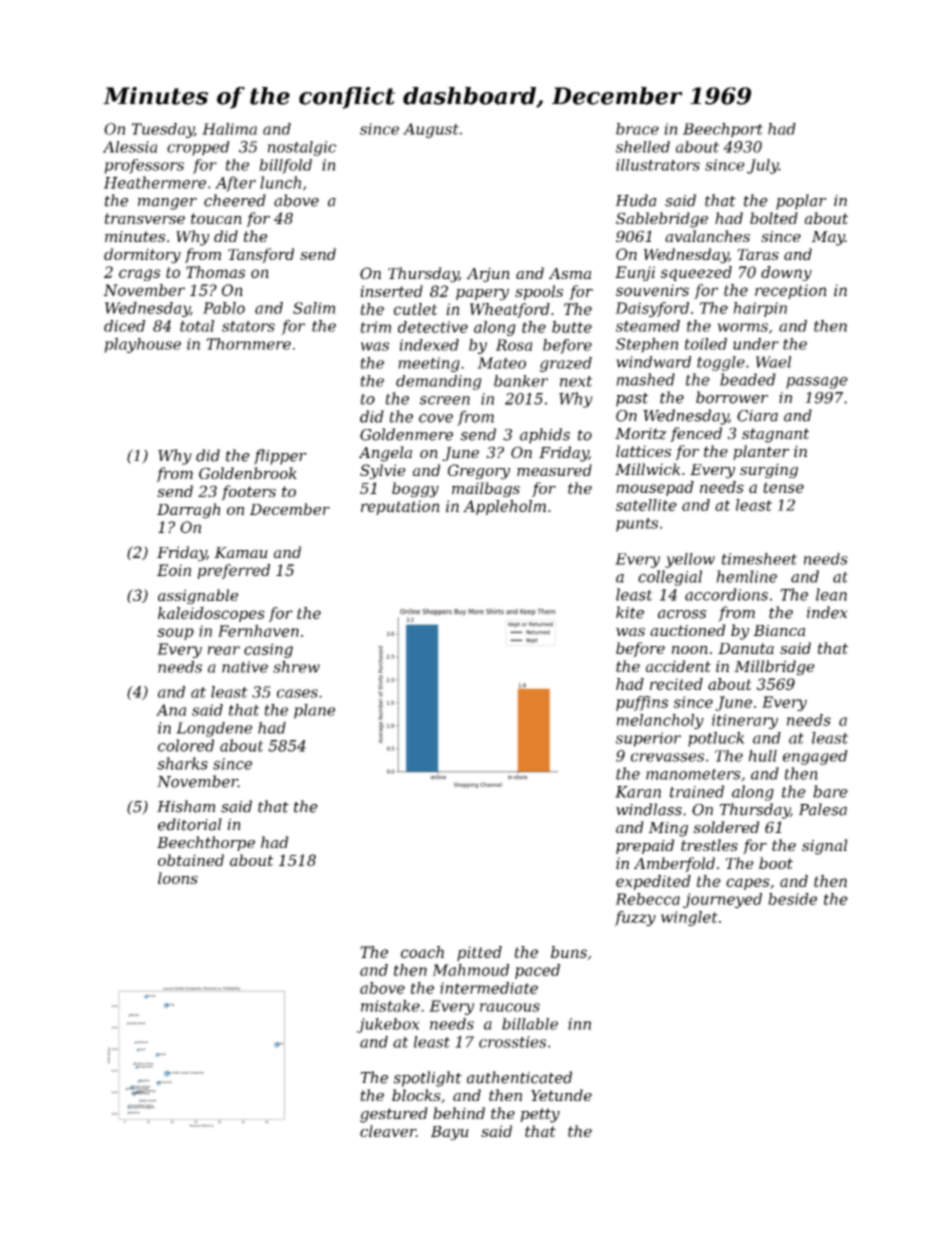  Describe the element at coordinates (723, 130) in the page. I see `Beechport` at that location.
